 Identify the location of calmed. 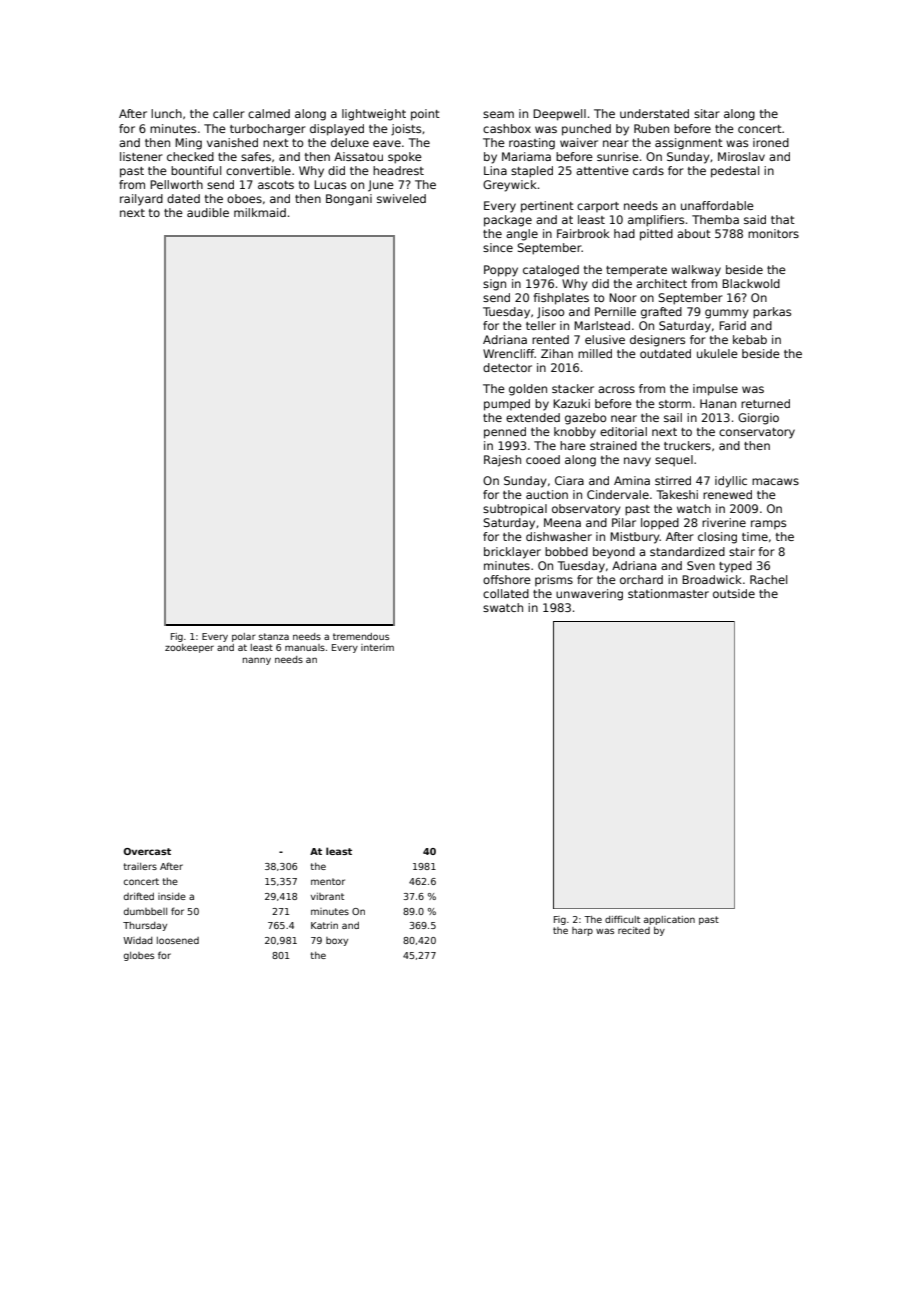
(269, 113).
